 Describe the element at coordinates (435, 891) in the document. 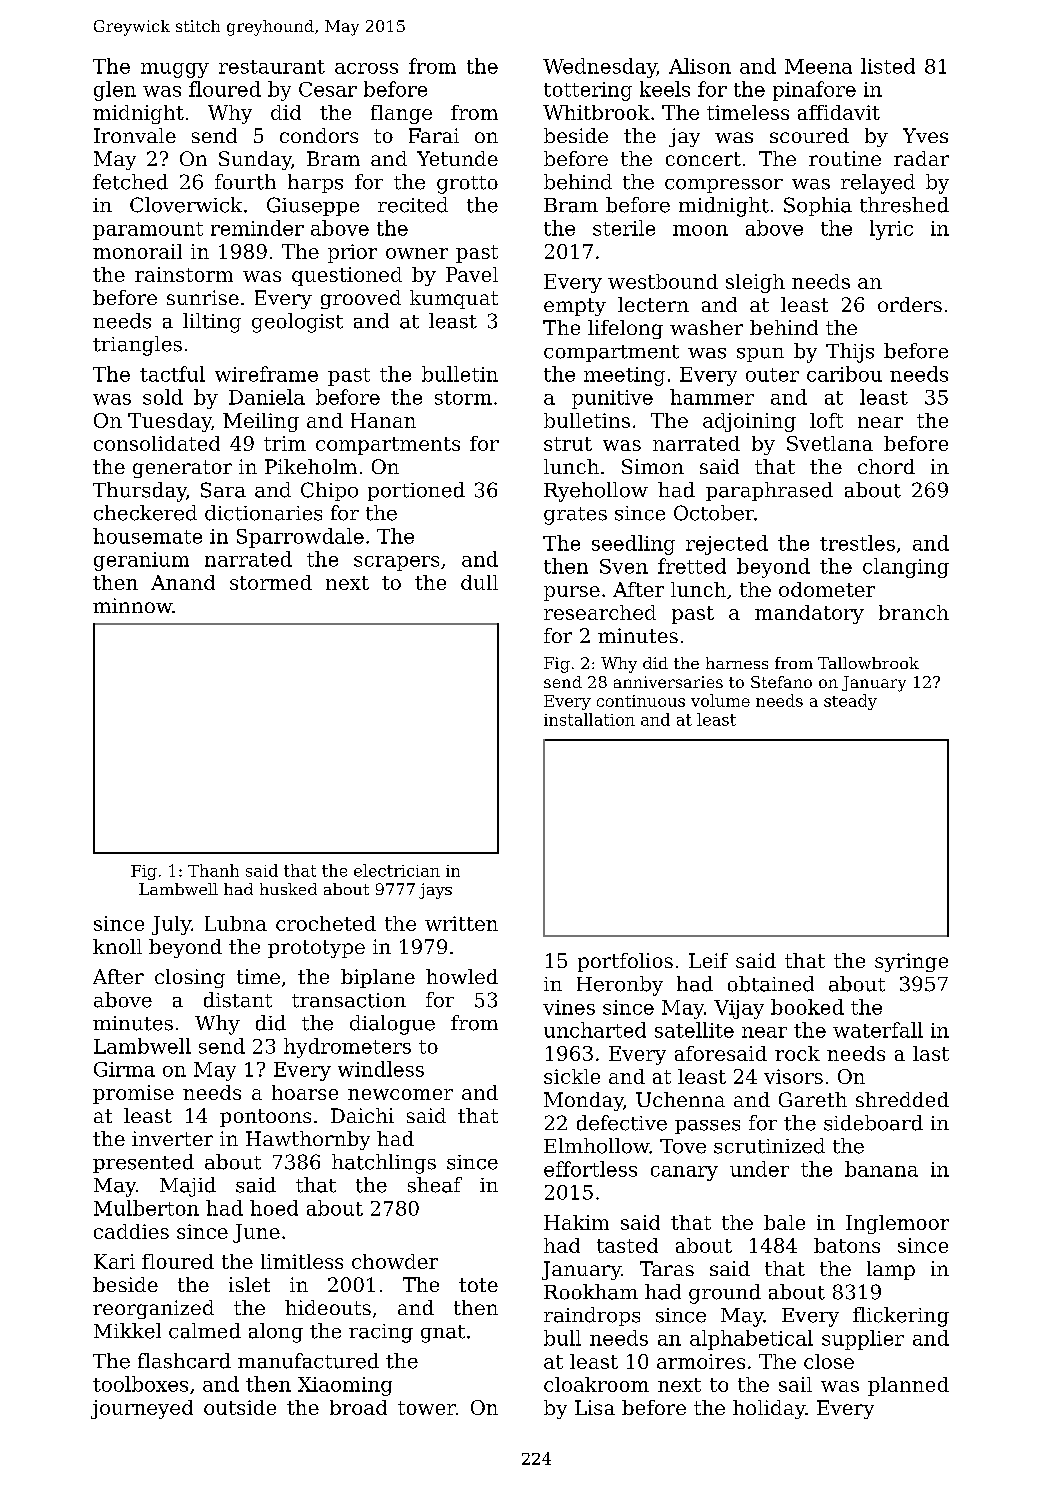

I see `jays` at that location.
